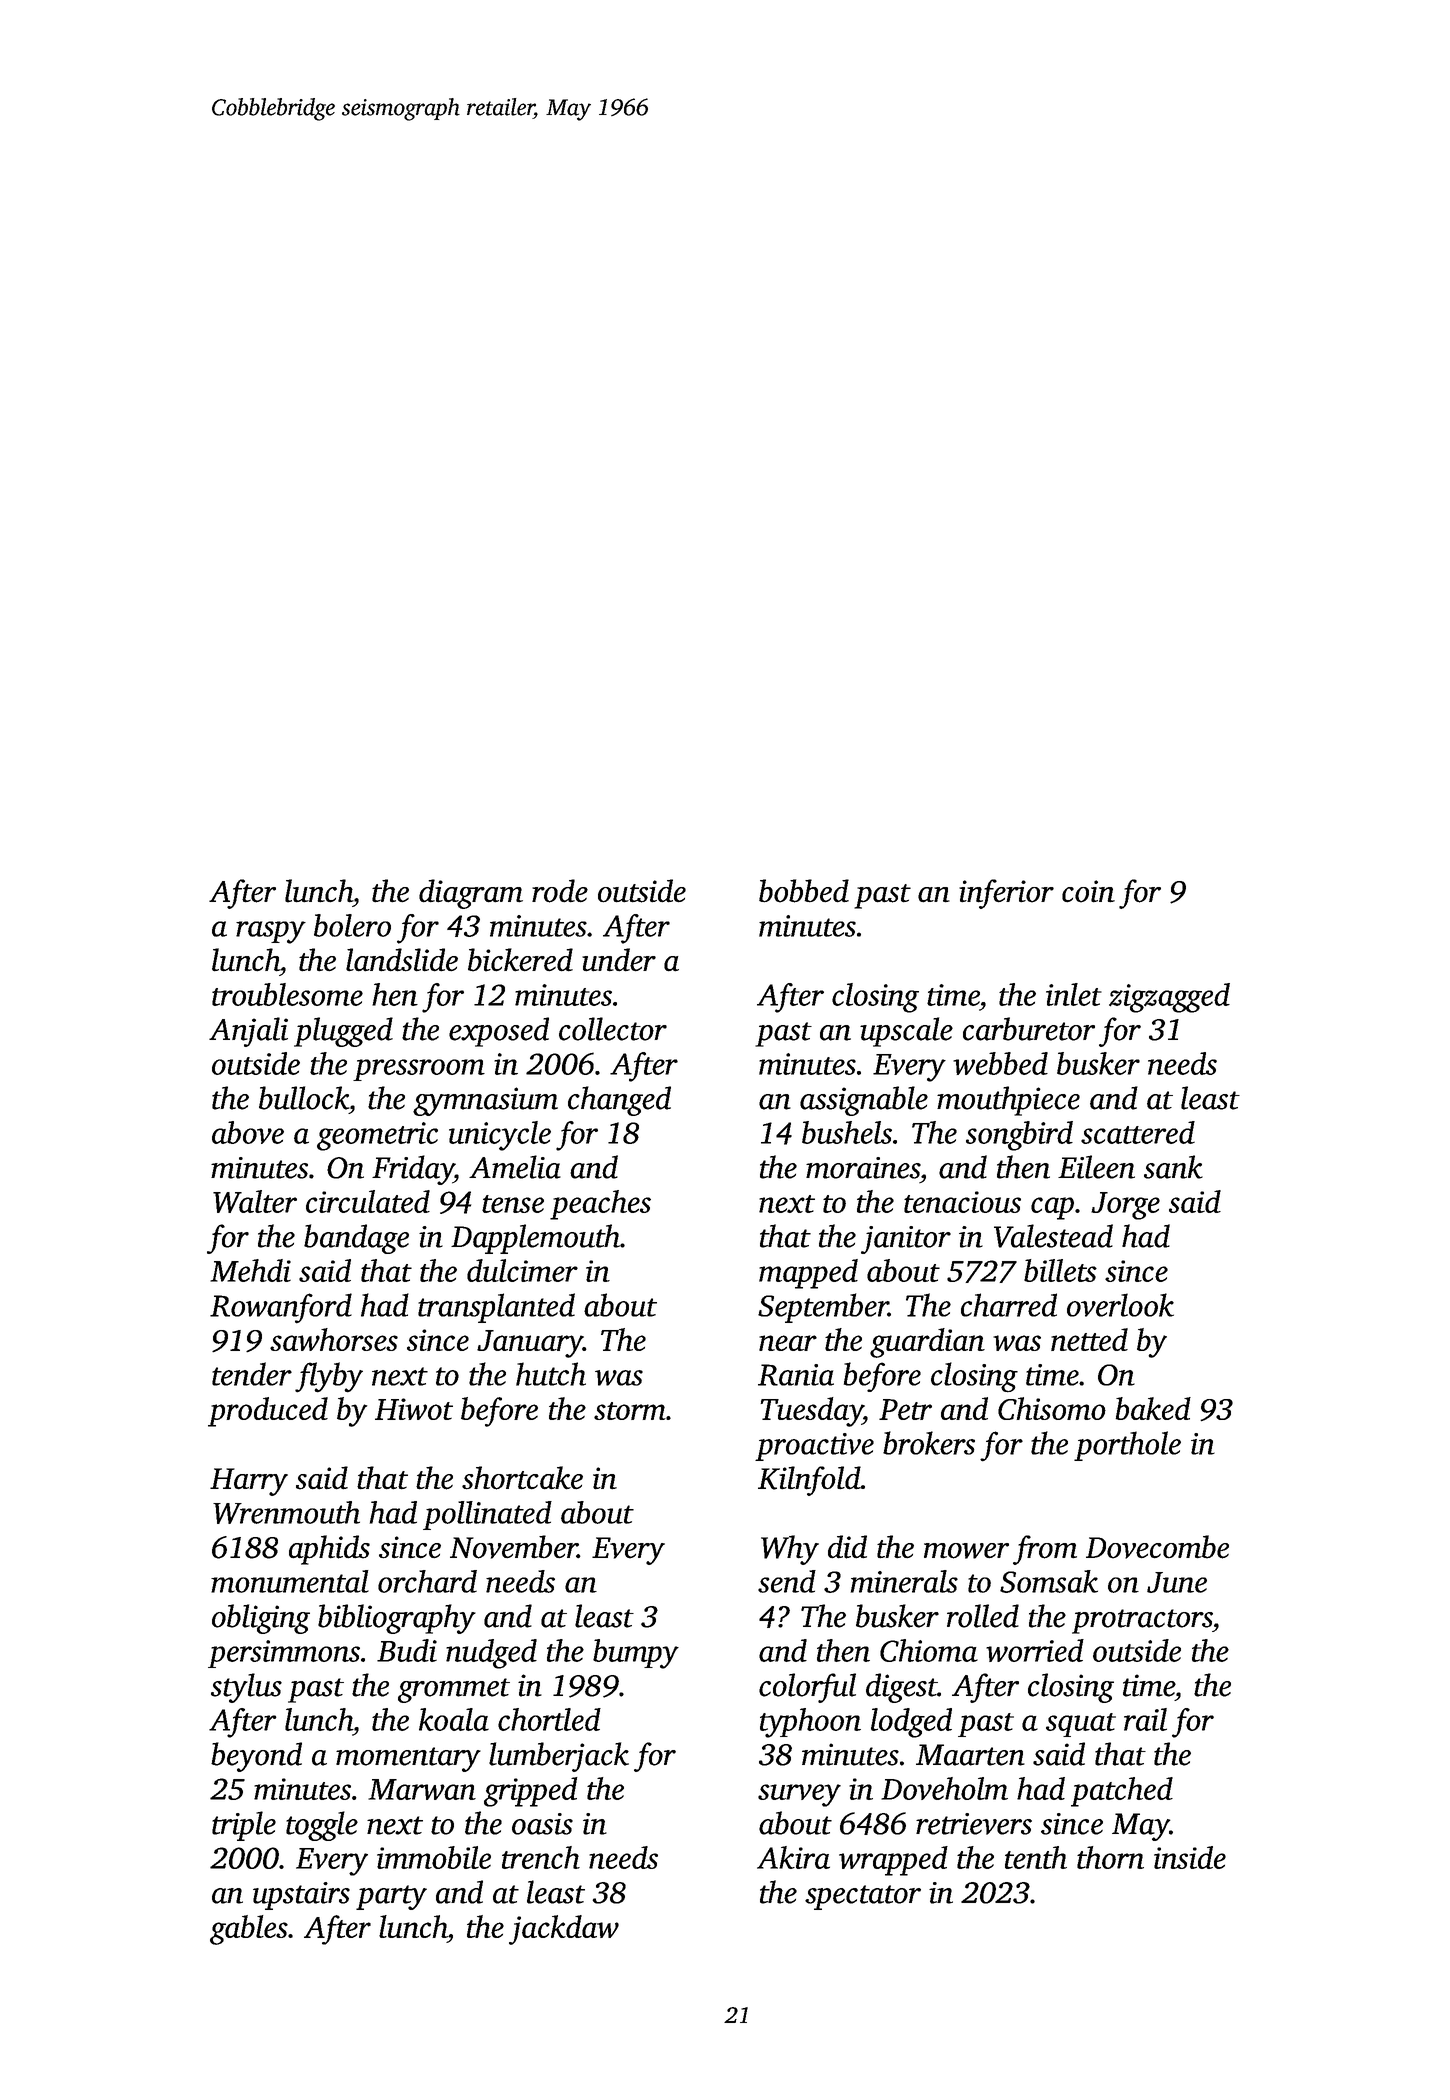 This page has width=1450, height=2100. Describe the element at coordinates (1000, 1063) in the page. I see `webbed` at that location.
